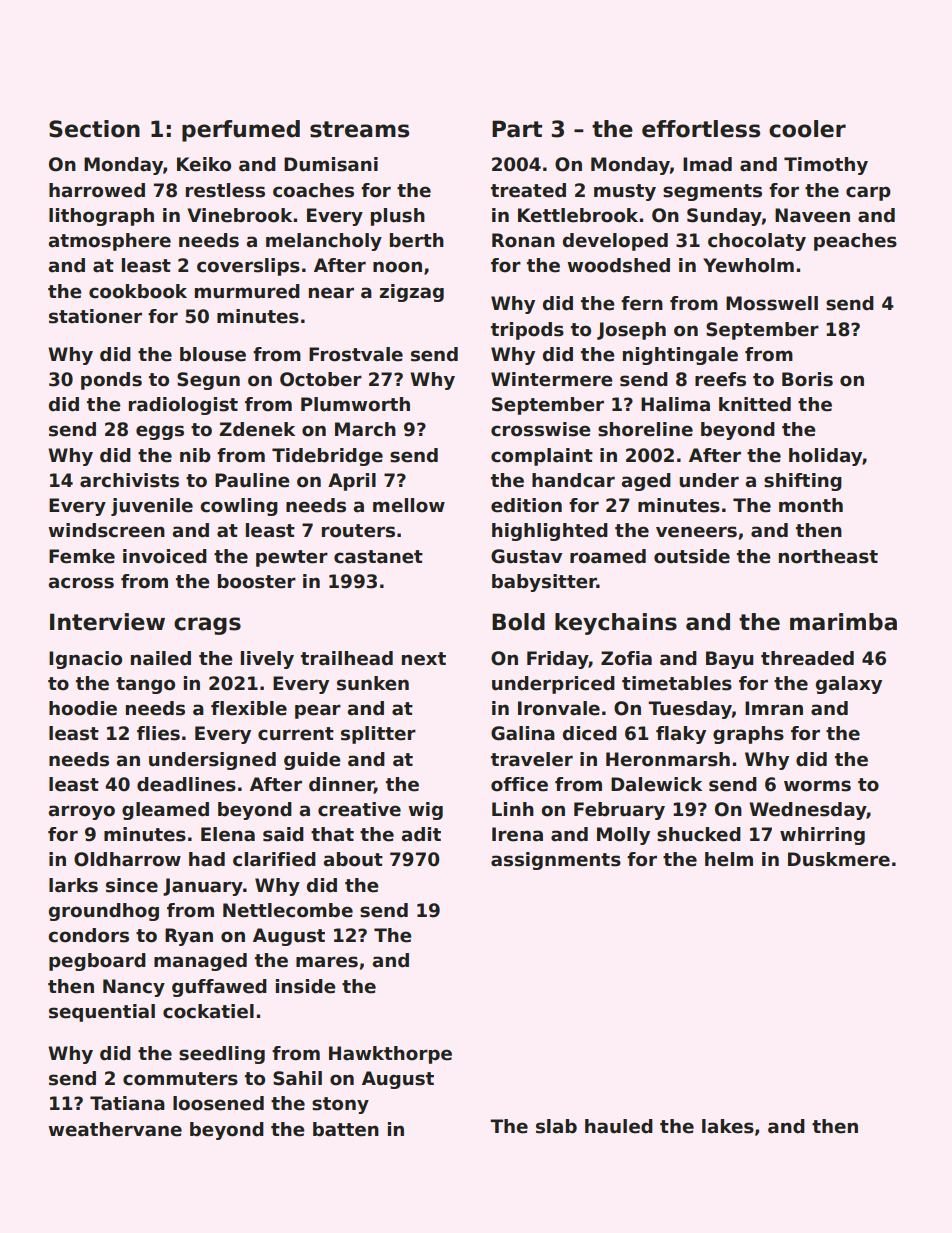 This screenshot has height=1233, width=952. What do you see at coordinates (513, 809) in the screenshot?
I see `Linh` at bounding box center [513, 809].
